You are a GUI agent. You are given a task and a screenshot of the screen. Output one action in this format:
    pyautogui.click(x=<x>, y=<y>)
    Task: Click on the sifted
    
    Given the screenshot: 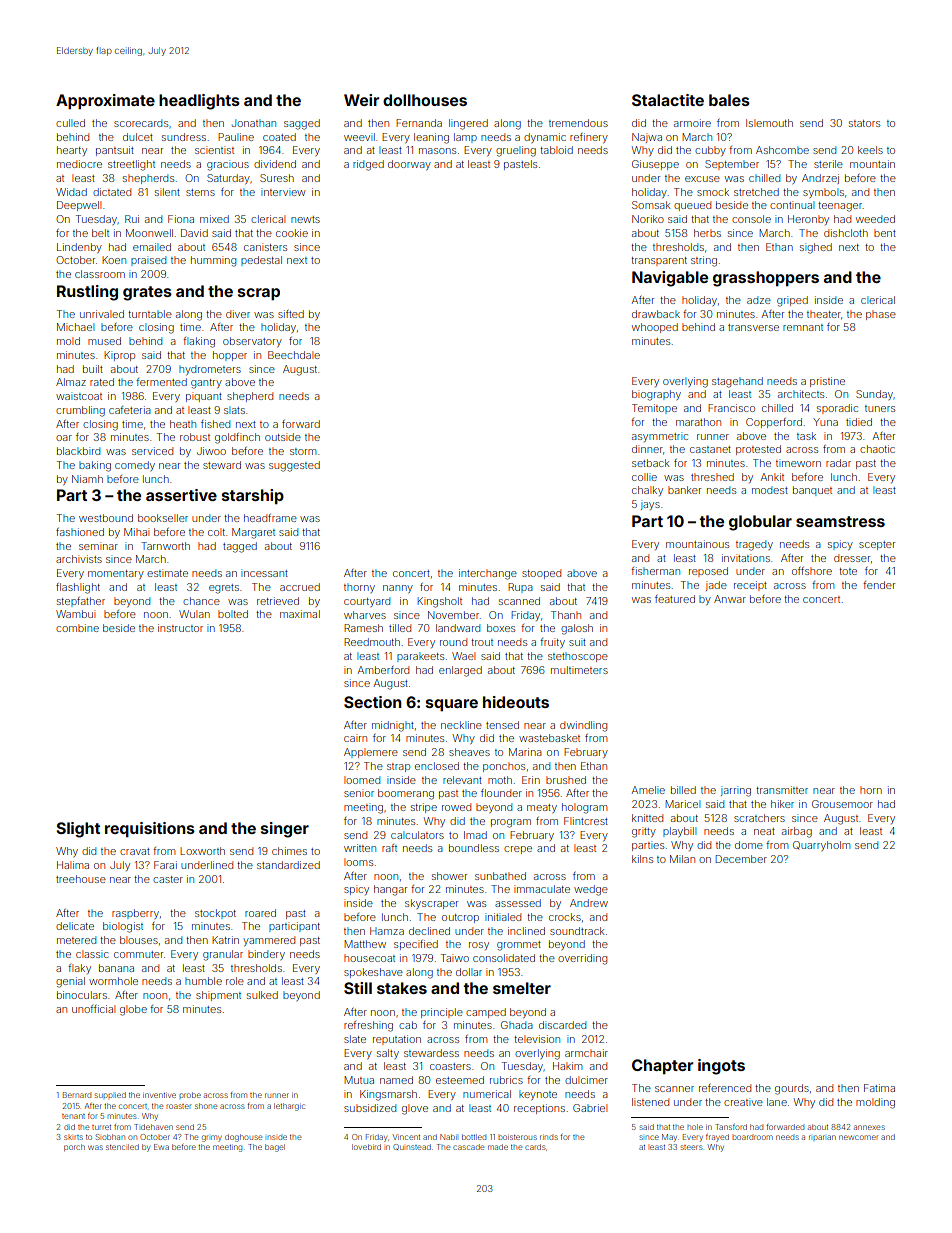 What is the action you would take?
    pyautogui.click(x=291, y=314)
